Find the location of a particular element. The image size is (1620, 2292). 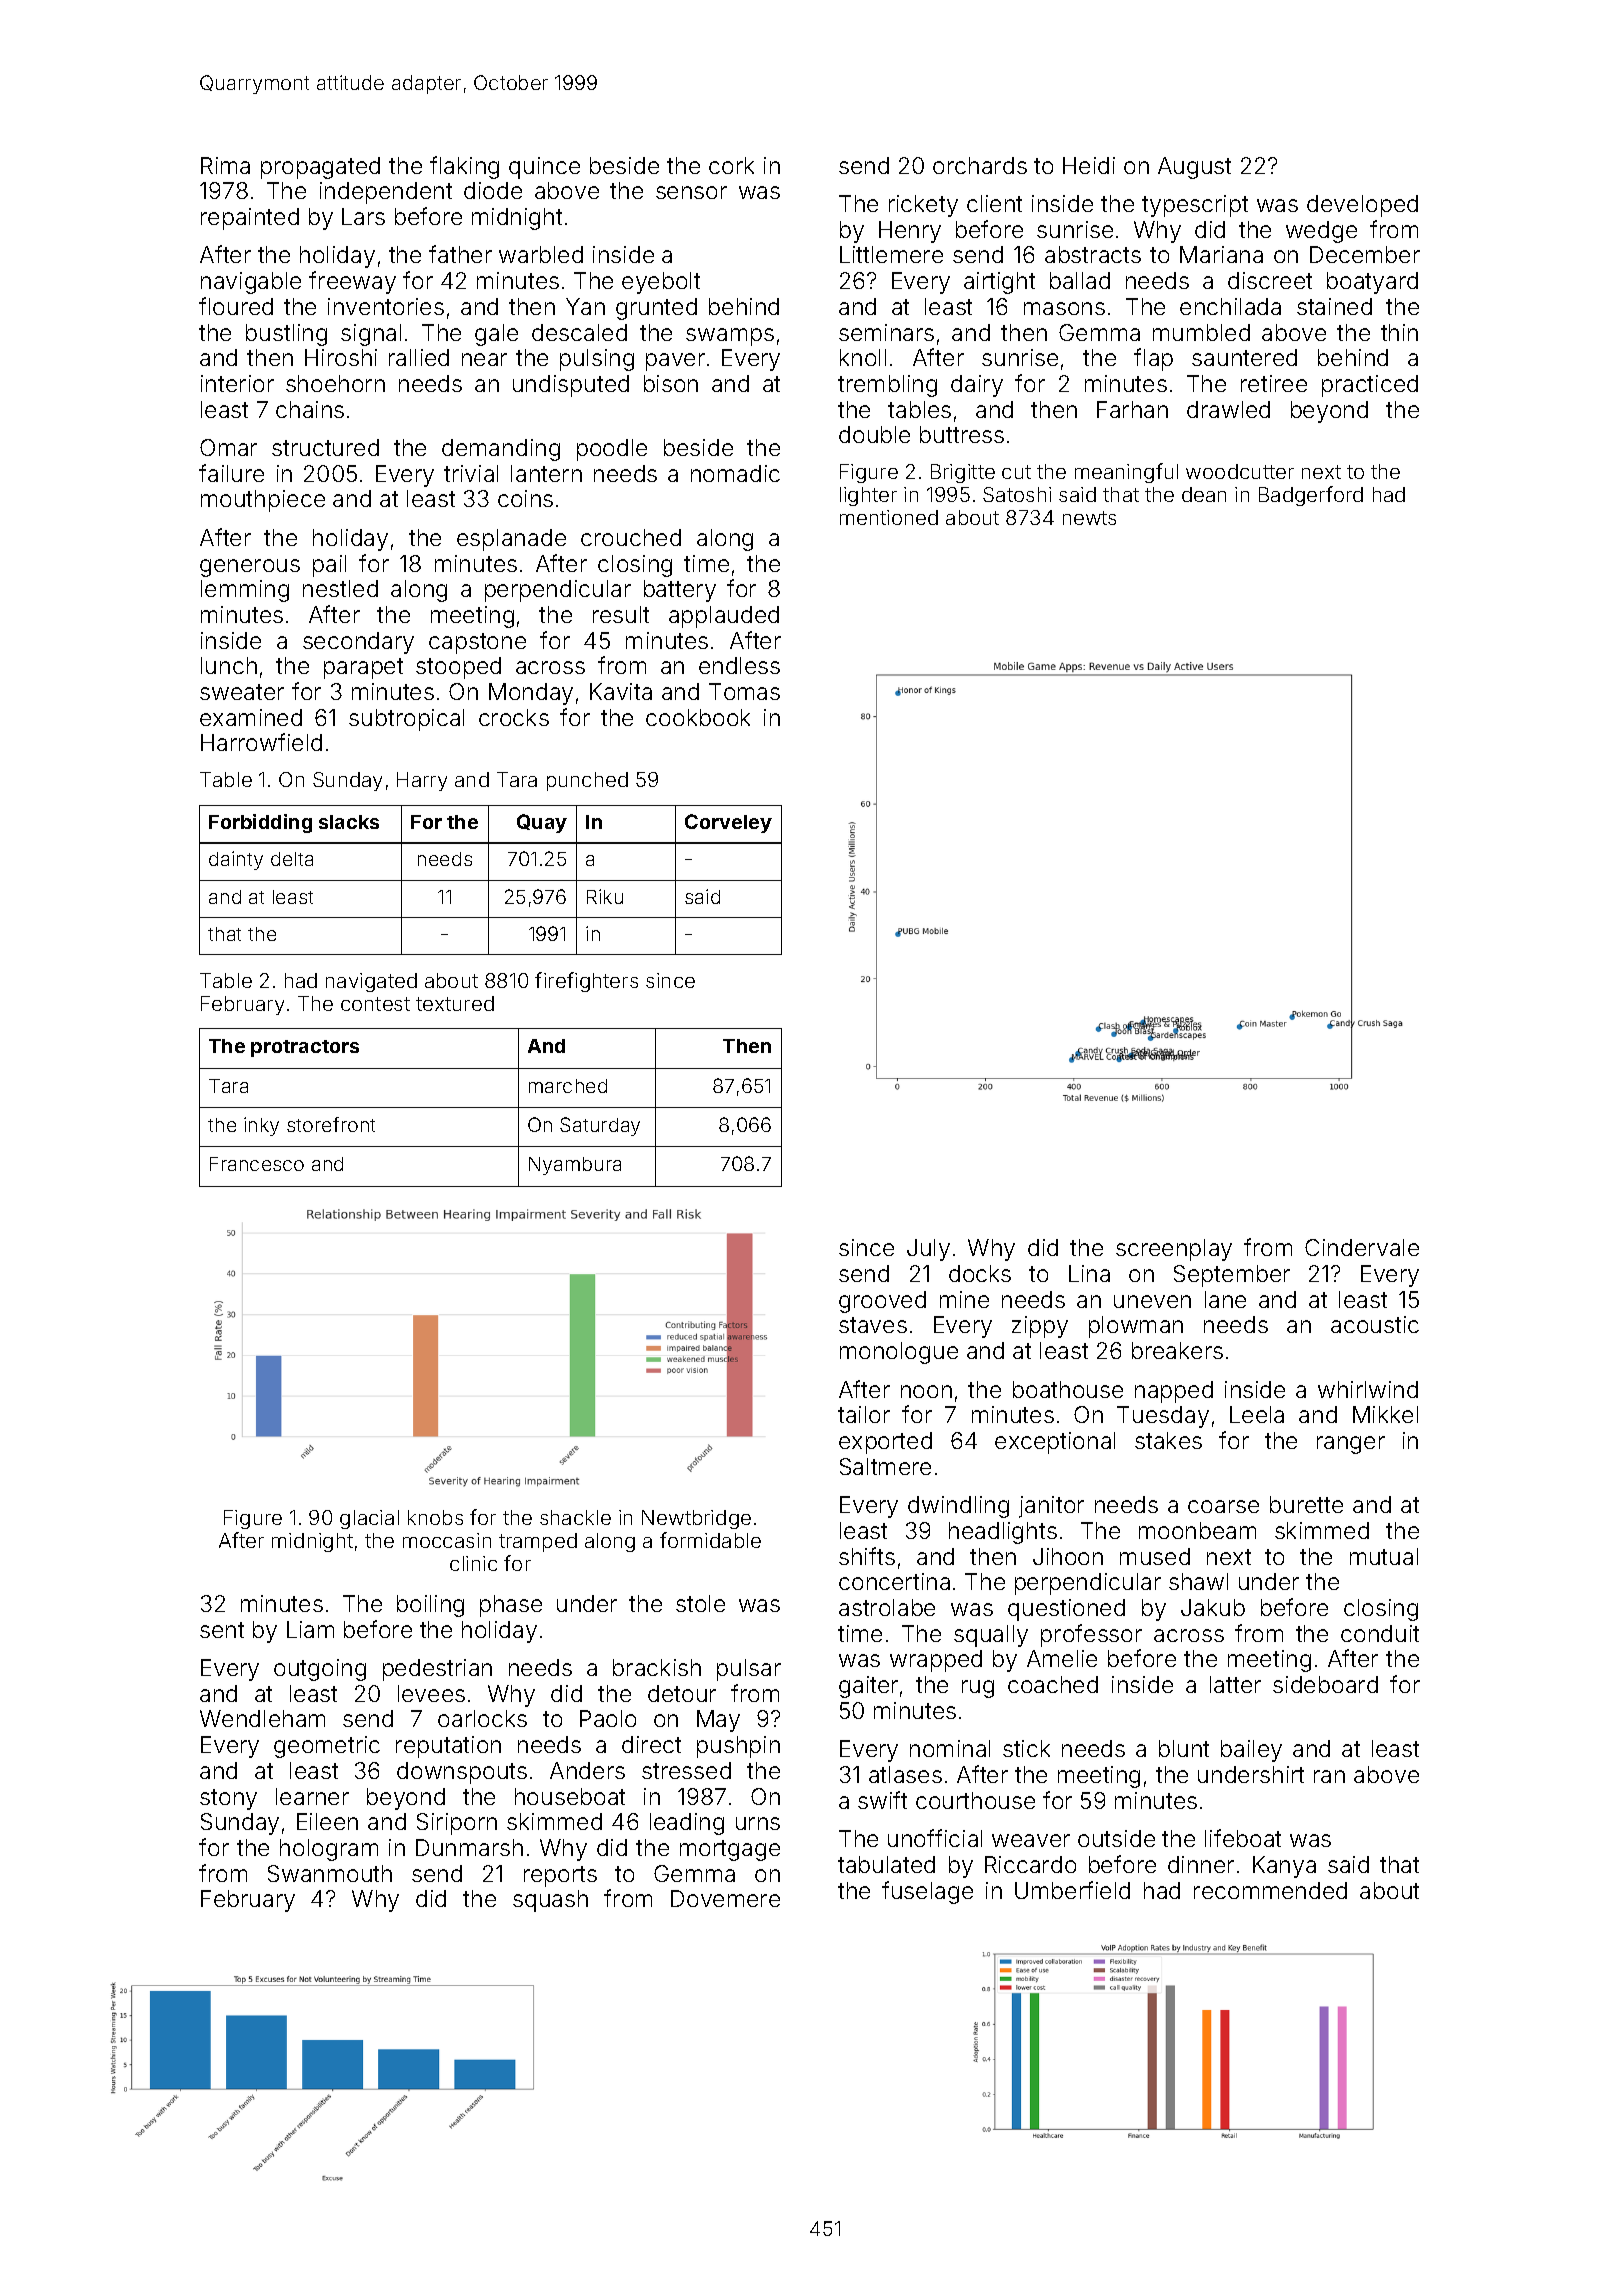

practiced is located at coordinates (1370, 386).
